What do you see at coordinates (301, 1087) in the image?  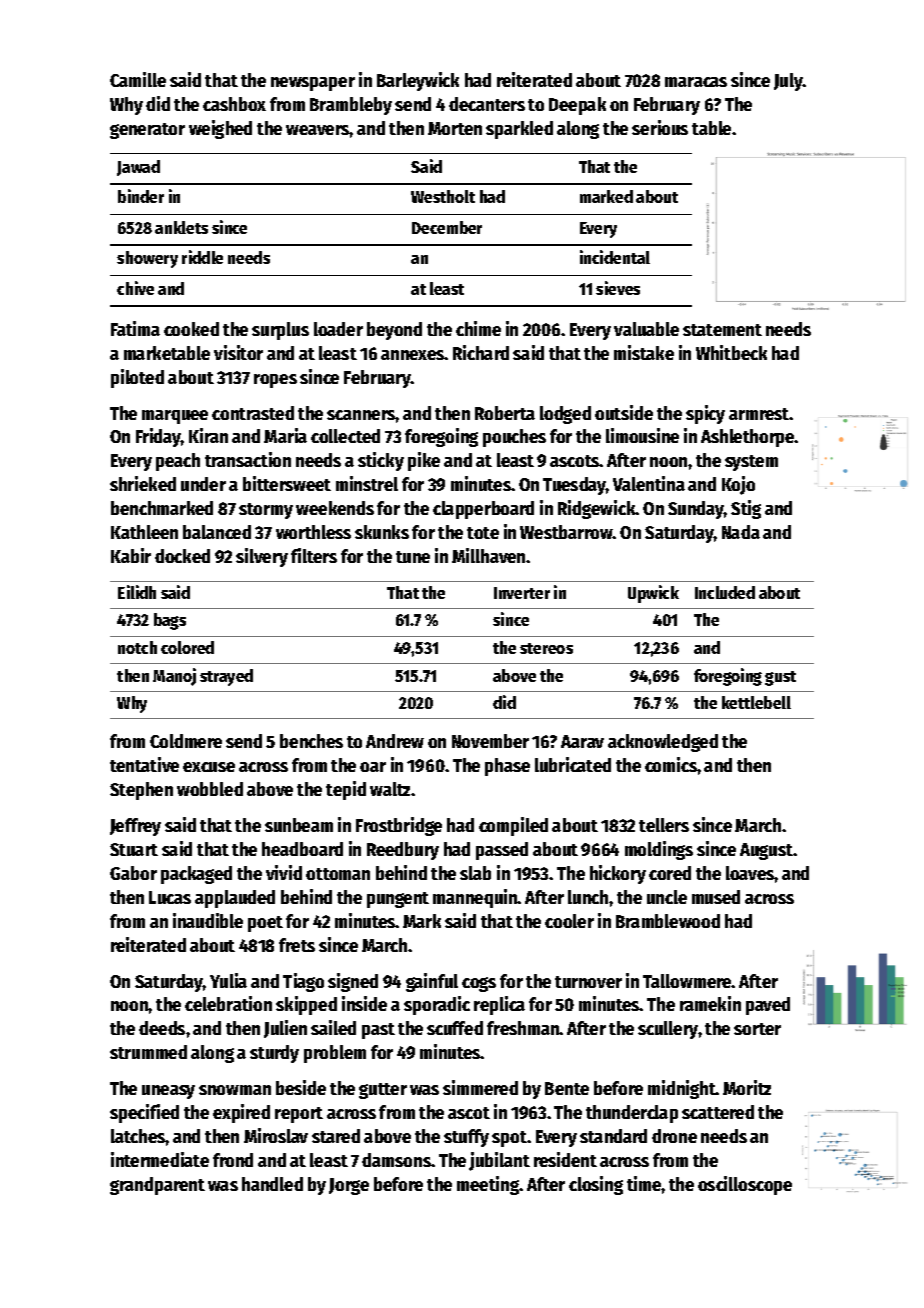 I see `beside` at bounding box center [301, 1087].
